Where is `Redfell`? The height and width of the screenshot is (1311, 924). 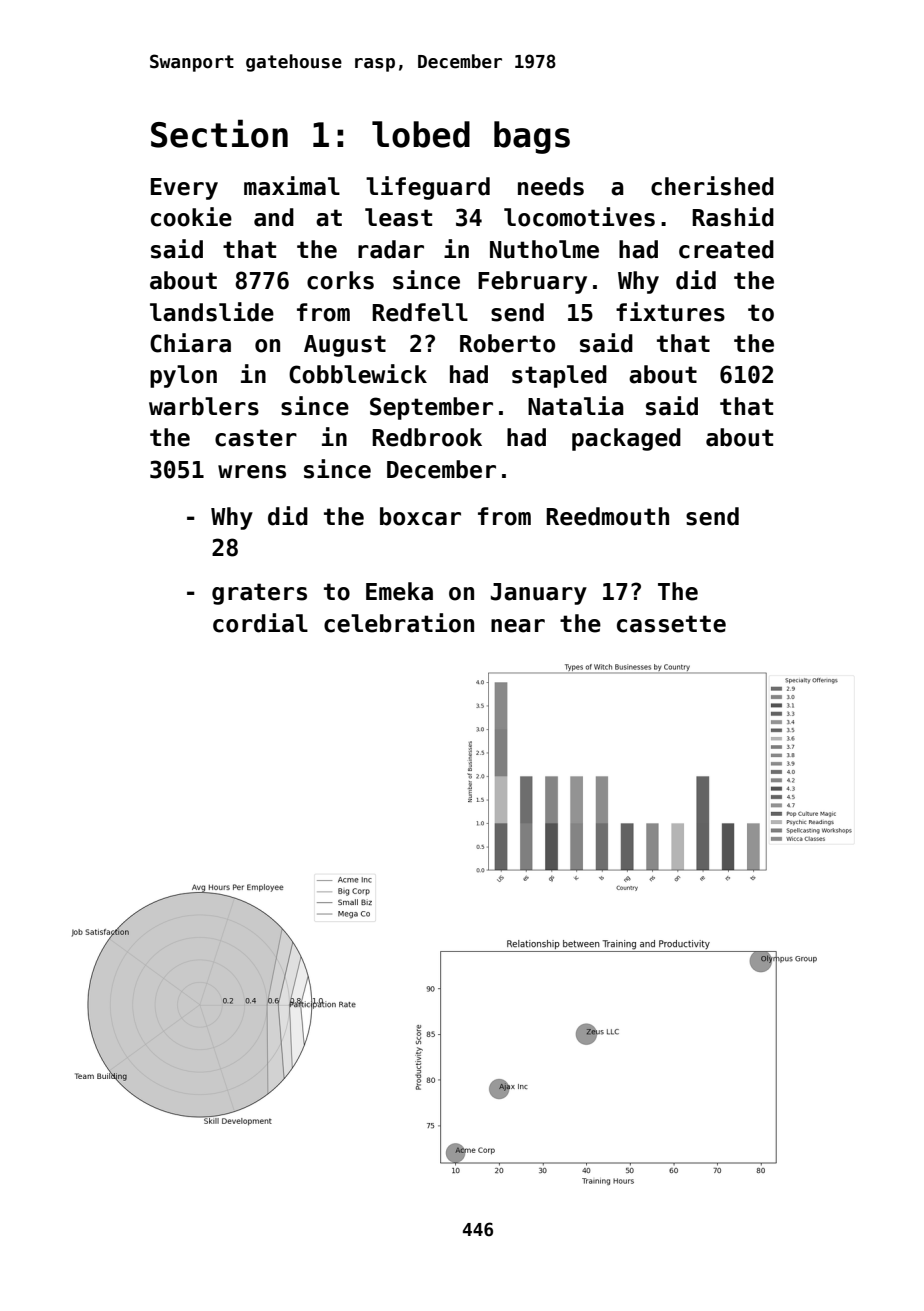 Redfell is located at coordinates (420, 312).
